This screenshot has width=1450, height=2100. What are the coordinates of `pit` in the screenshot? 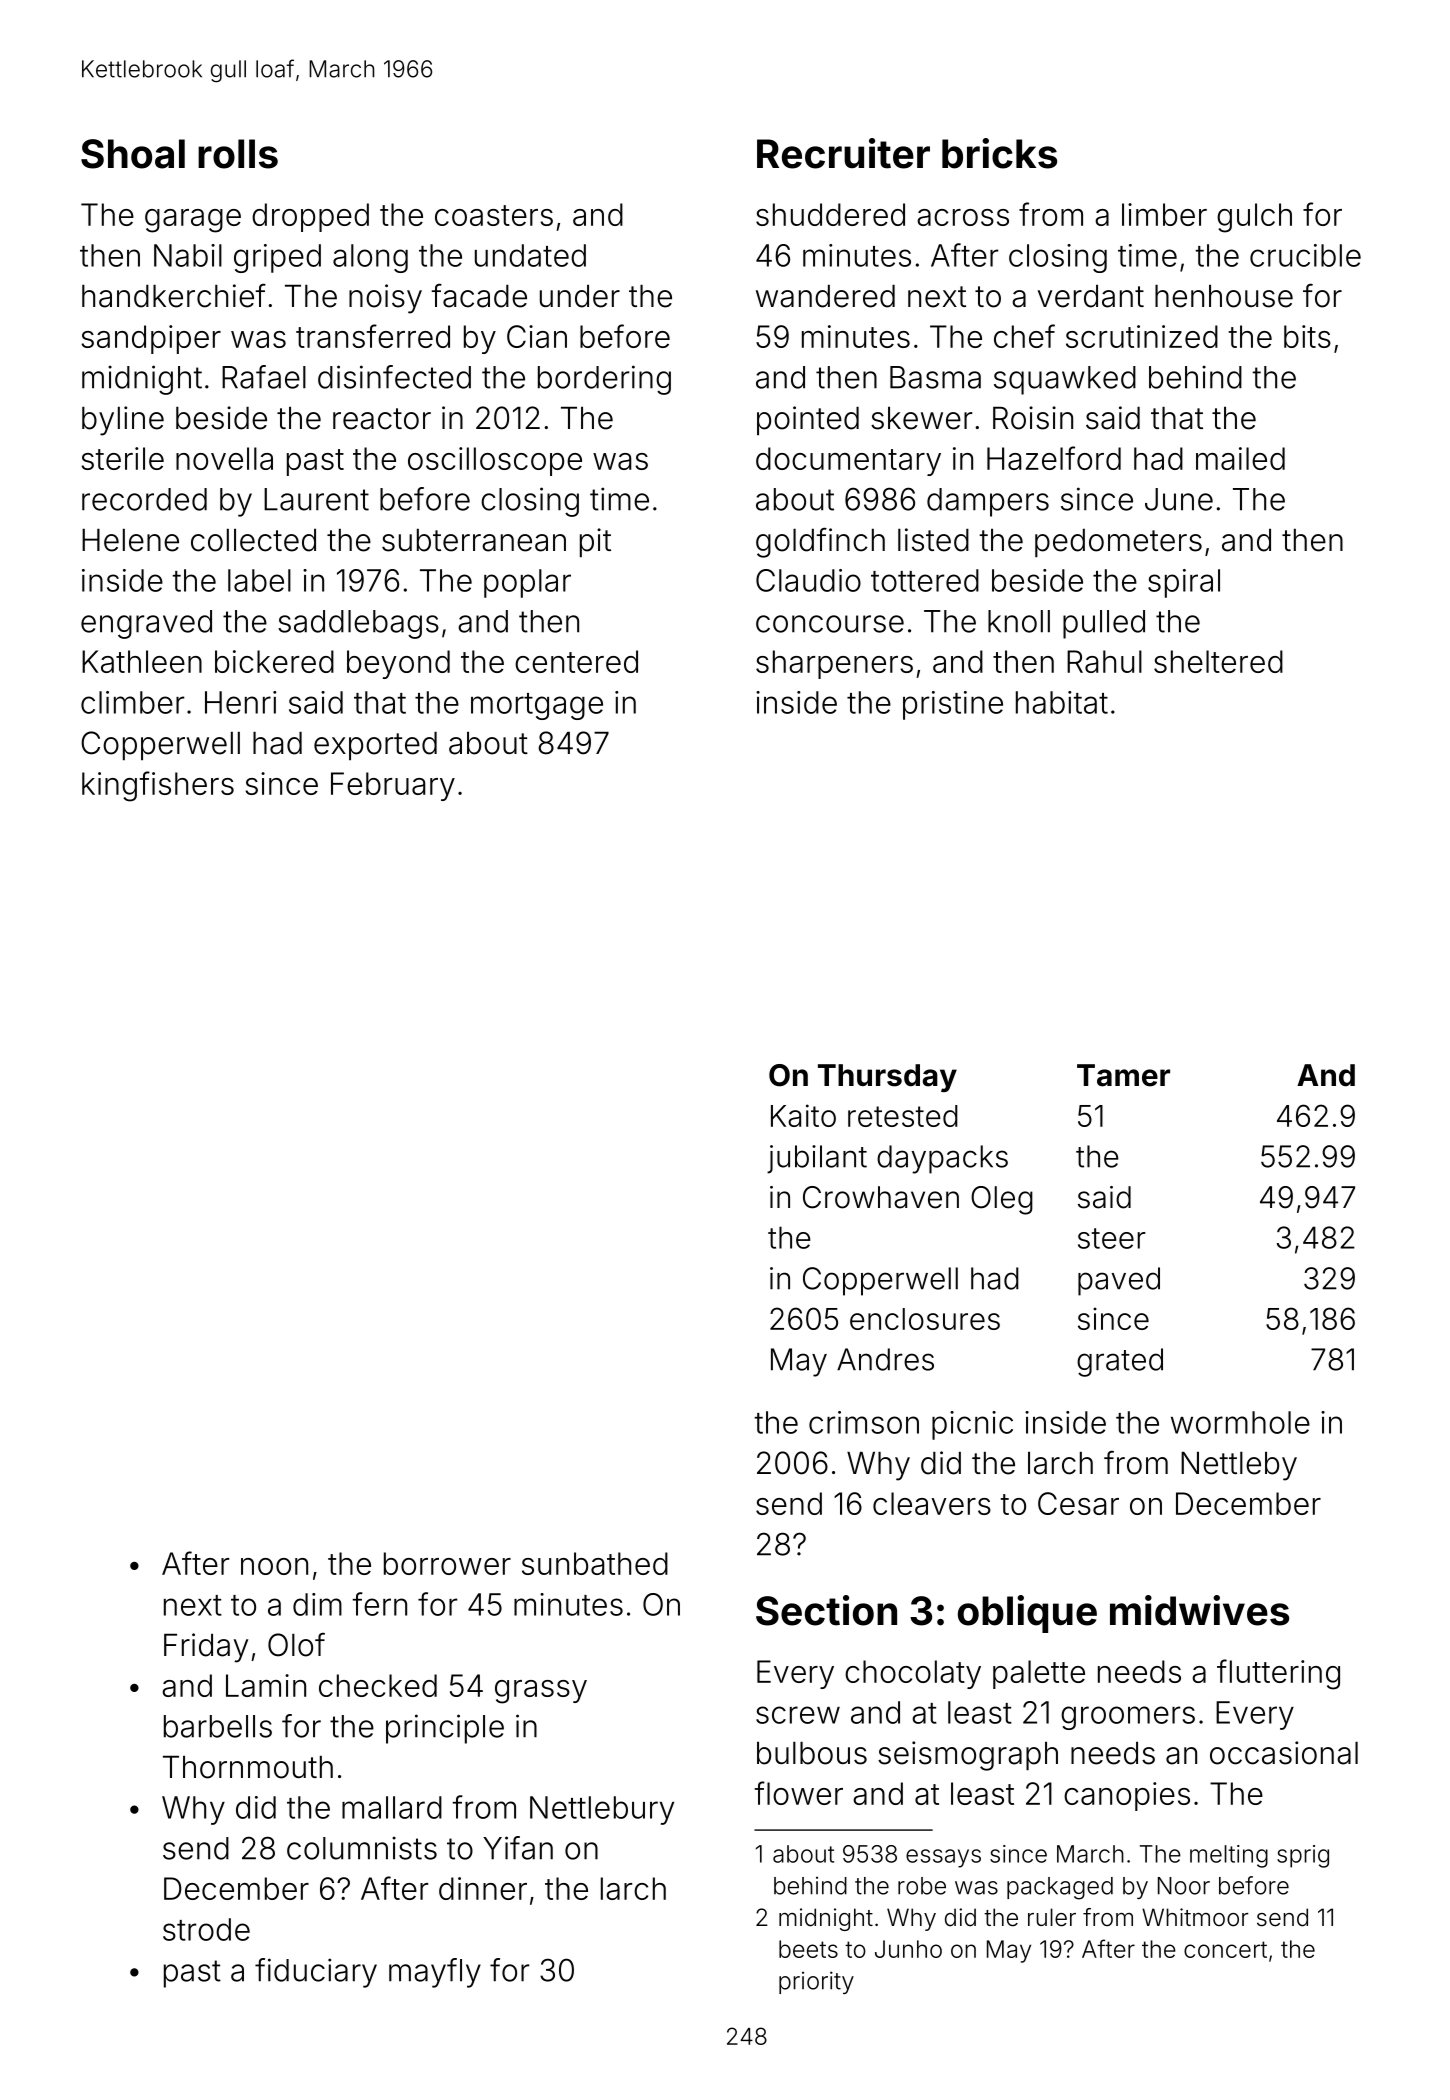 It's located at (595, 542).
